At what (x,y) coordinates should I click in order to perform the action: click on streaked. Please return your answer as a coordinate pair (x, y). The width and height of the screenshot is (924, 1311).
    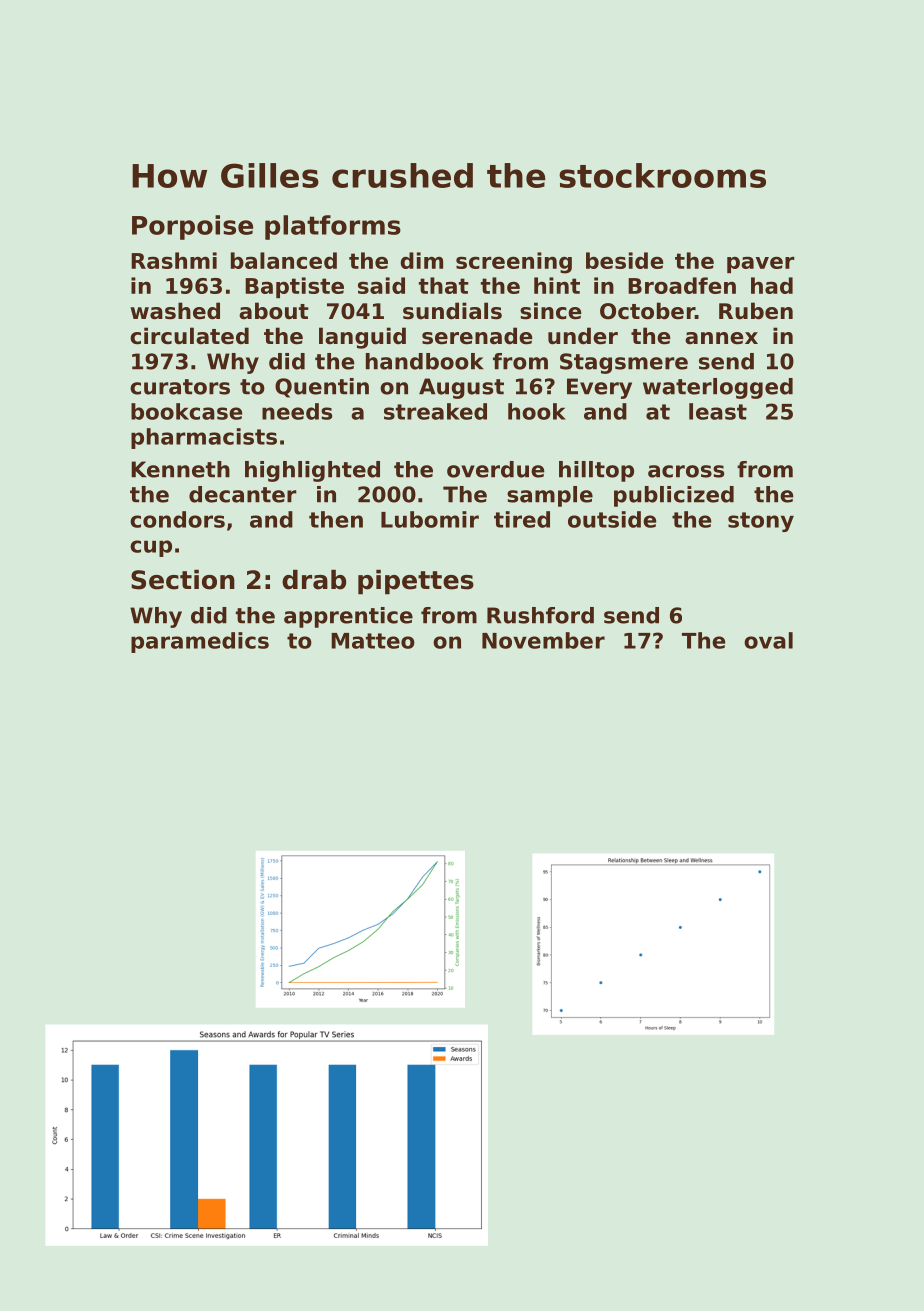
    Looking at the image, I should click on (435, 411).
